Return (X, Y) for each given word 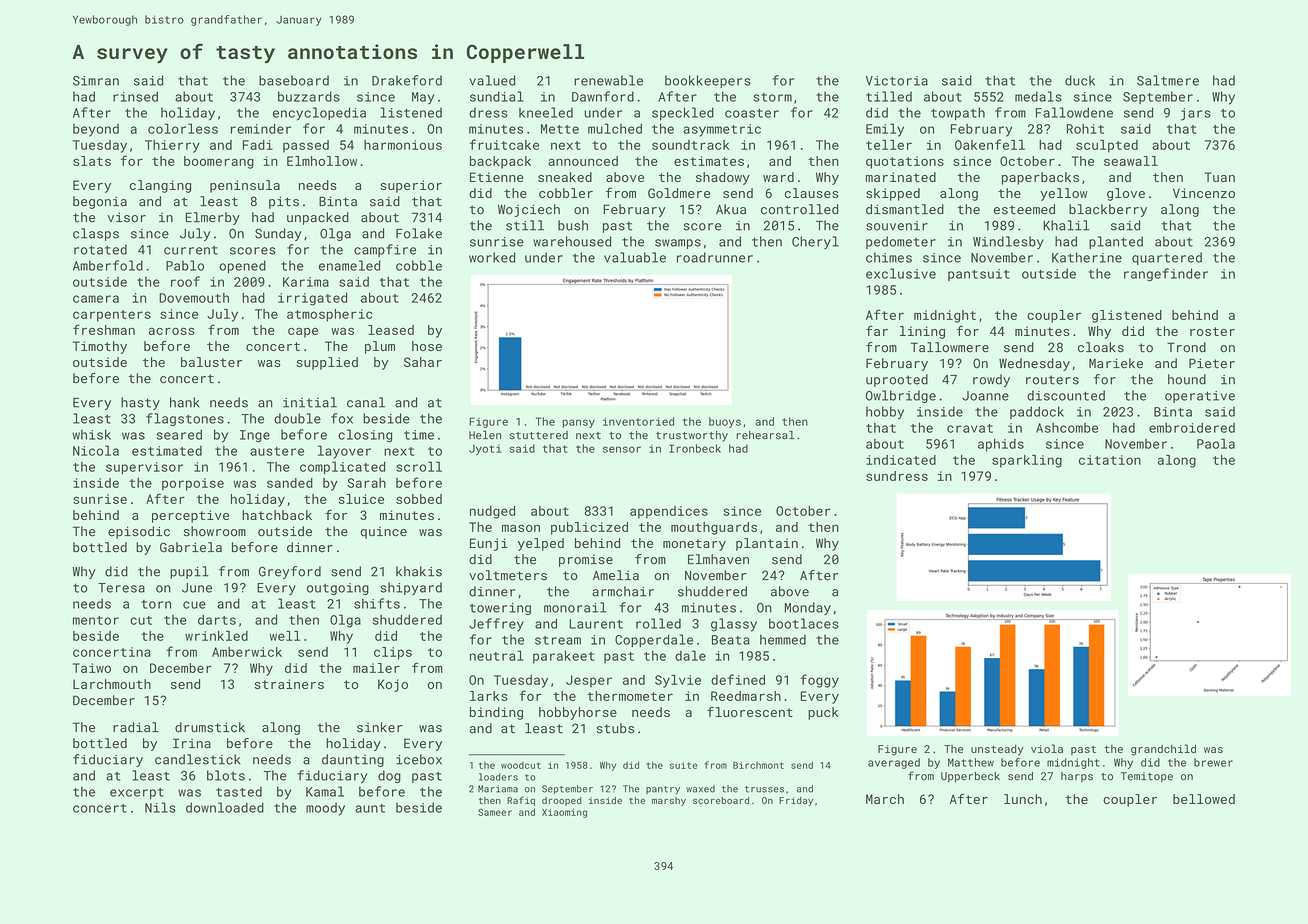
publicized (589, 528)
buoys (725, 422)
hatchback (277, 515)
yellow (1063, 194)
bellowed (1204, 799)
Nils (160, 807)
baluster (211, 362)
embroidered (1192, 427)
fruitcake (504, 144)
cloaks (1101, 347)
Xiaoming (564, 813)
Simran (96, 81)
